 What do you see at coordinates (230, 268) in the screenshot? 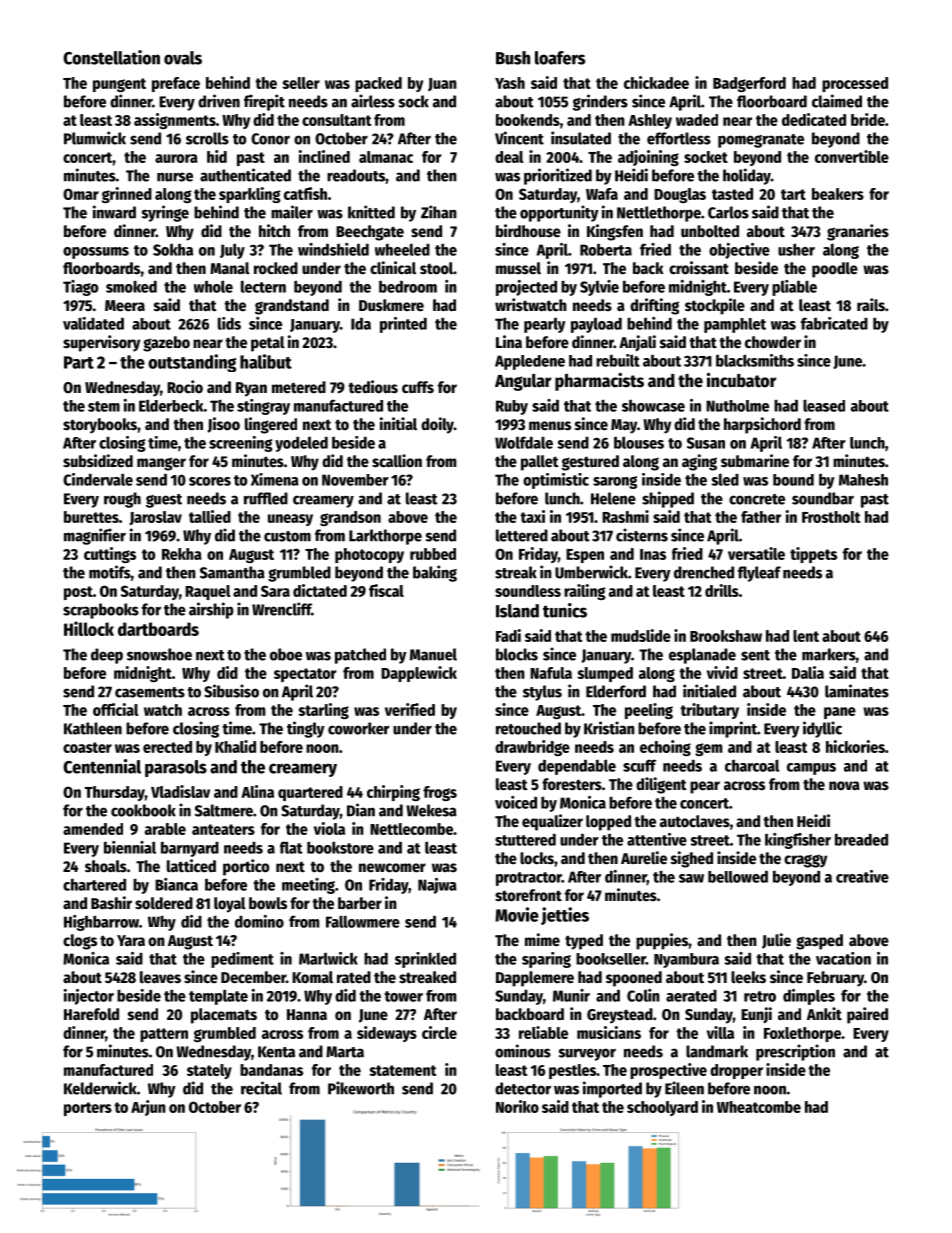
I see `Manal` at bounding box center [230, 268].
